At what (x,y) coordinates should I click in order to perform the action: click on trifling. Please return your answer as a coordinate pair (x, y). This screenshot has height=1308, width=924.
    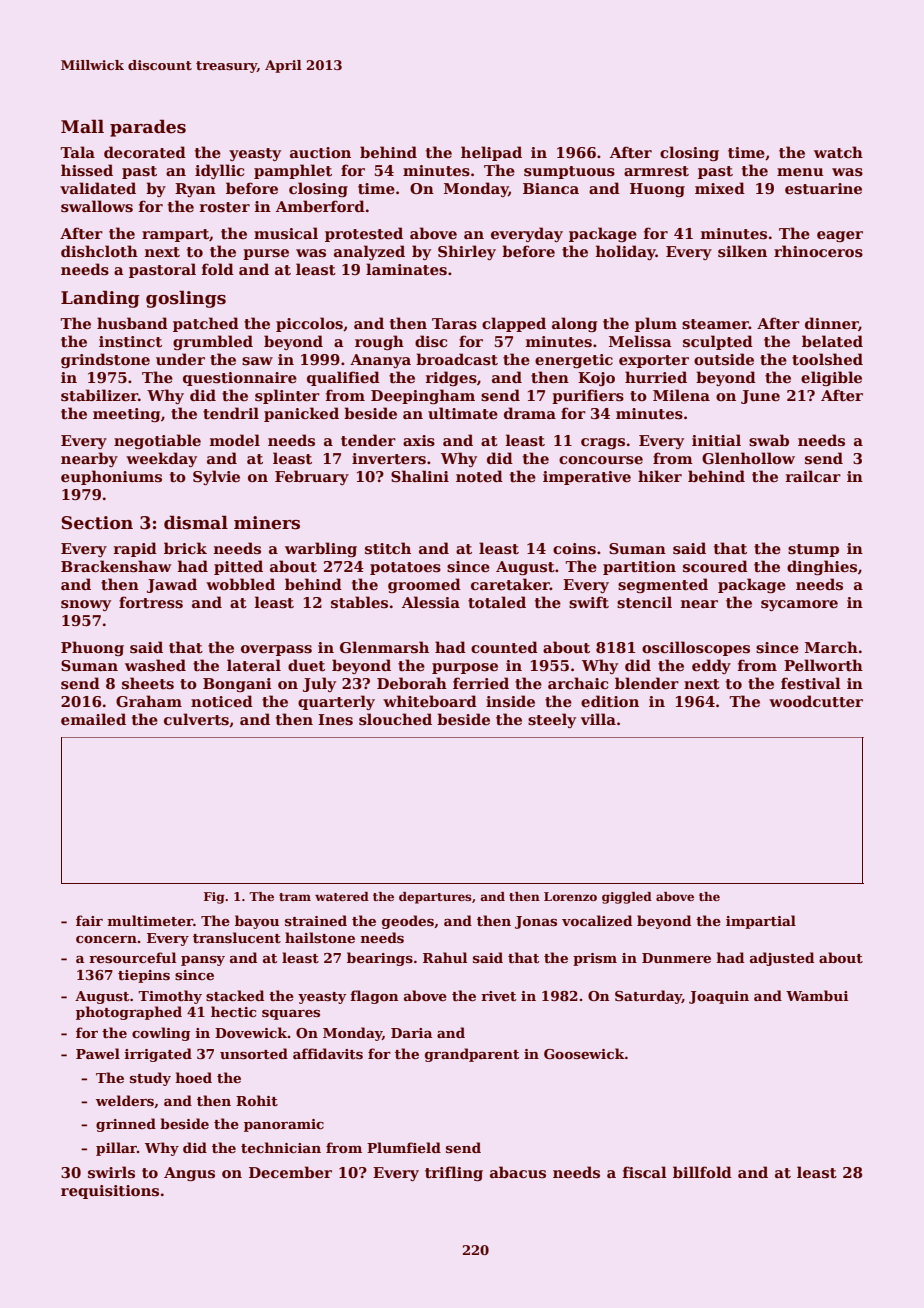
    Looking at the image, I should click on (454, 1173).
